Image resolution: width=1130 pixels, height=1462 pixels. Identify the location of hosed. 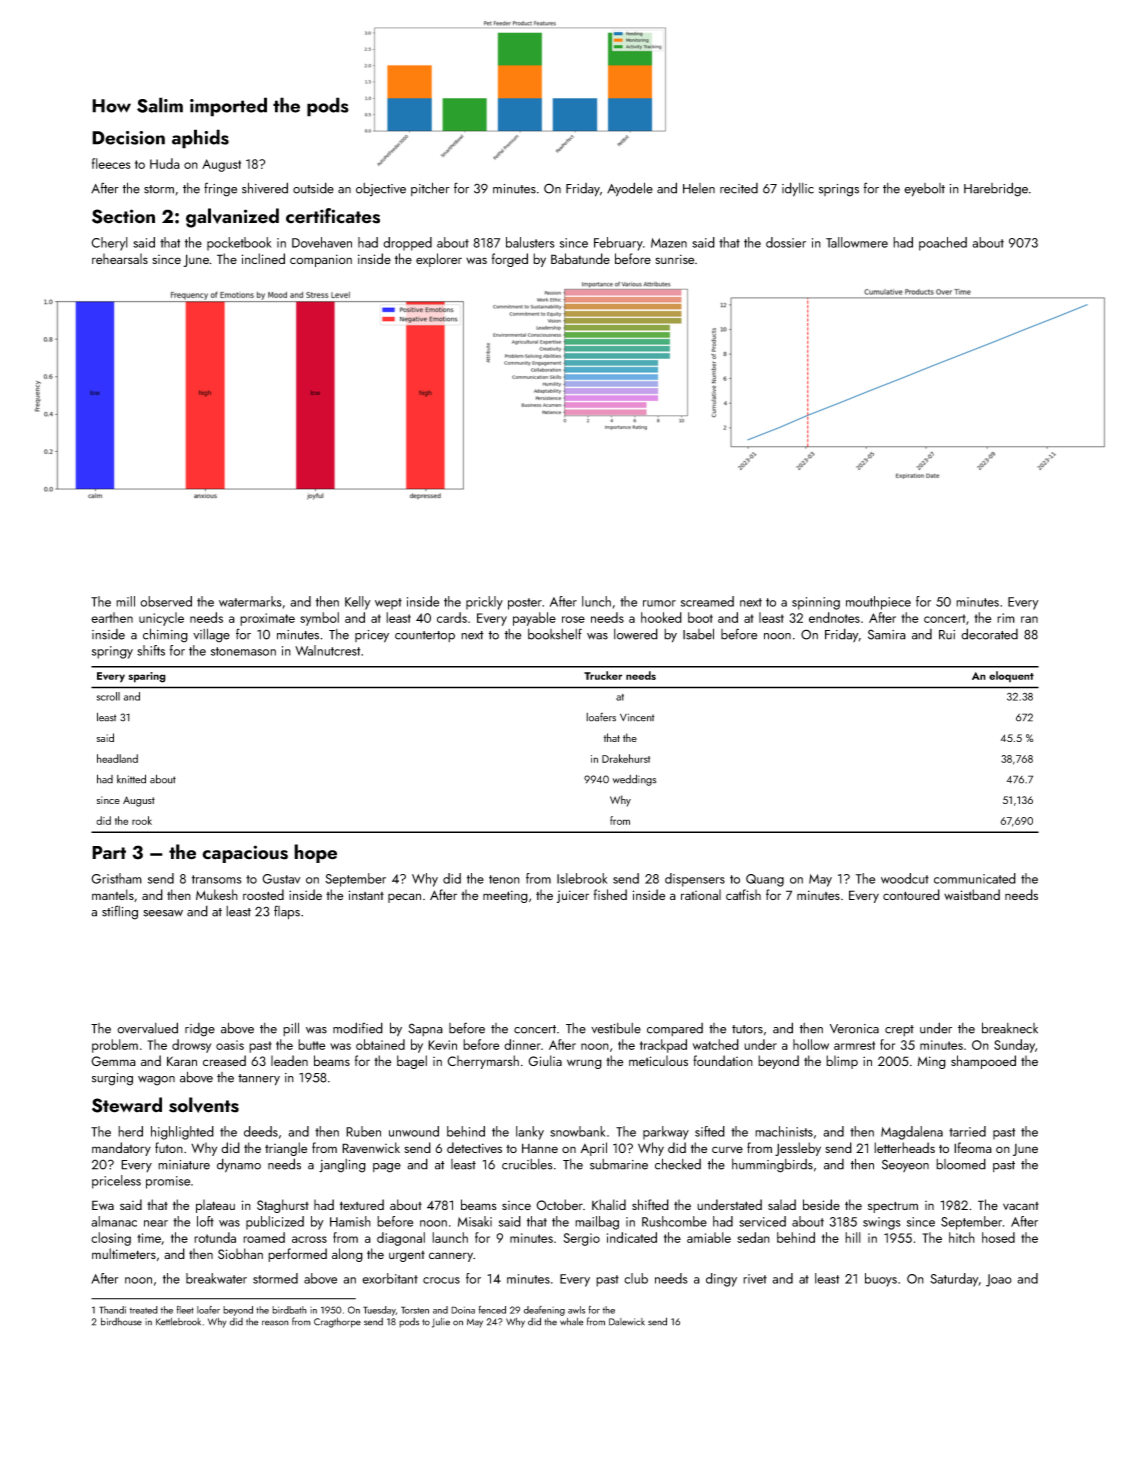
(998, 1237).
